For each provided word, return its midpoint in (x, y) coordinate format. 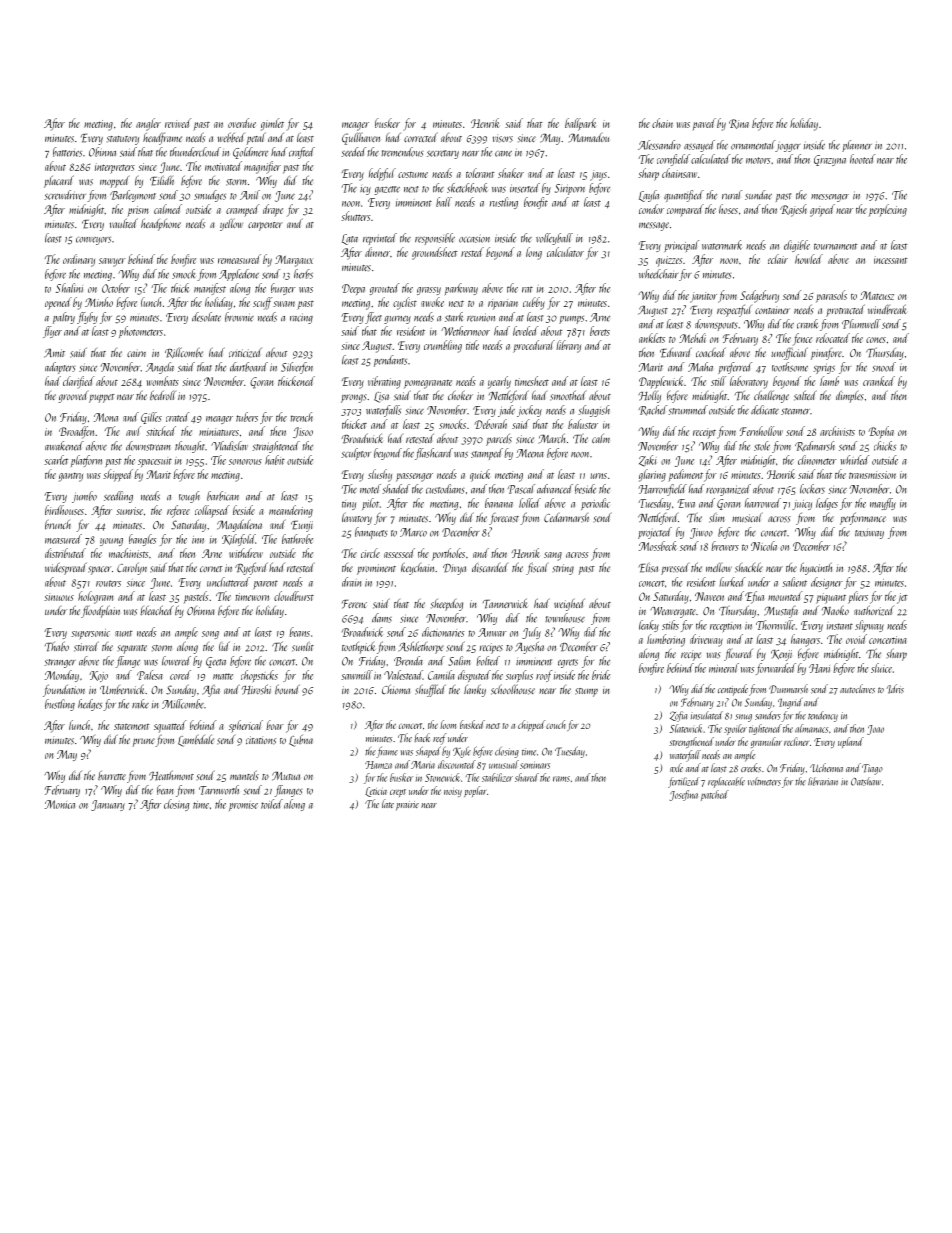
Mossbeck (658, 546)
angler (148, 124)
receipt (704, 433)
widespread (66, 568)
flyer (52, 332)
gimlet (272, 124)
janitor (703, 297)
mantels (244, 775)
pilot (370, 504)
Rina (739, 124)
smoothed (568, 395)
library (568, 346)
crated (177, 417)
